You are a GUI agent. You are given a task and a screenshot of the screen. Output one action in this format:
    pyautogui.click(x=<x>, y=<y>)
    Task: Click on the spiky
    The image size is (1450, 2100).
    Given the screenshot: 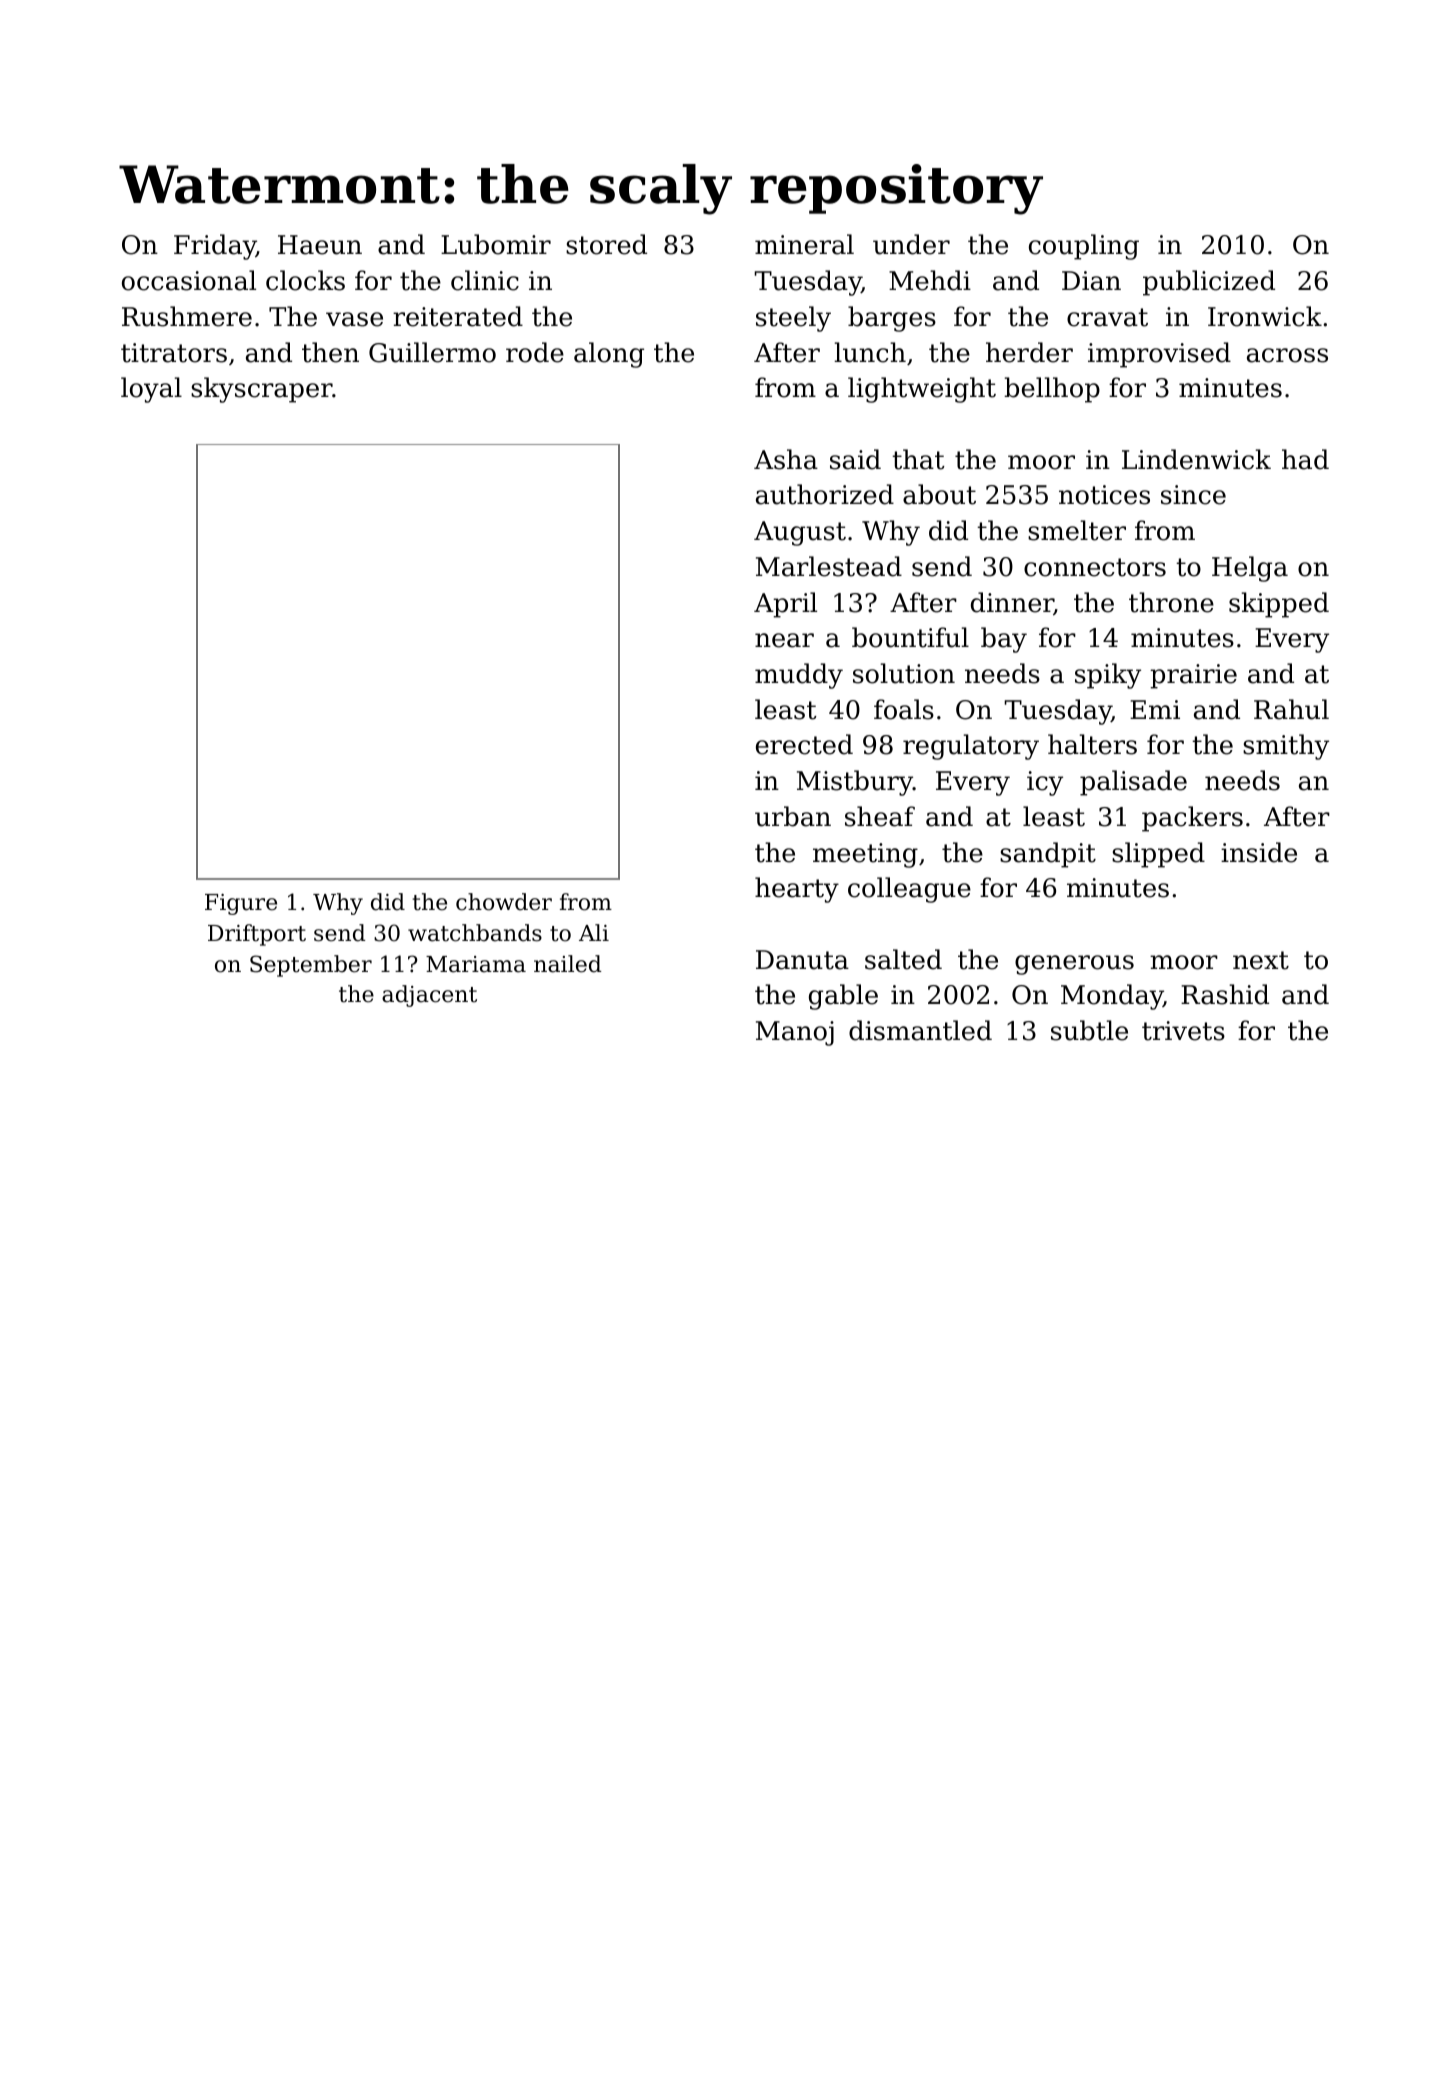 What is the action you would take?
    pyautogui.click(x=1108, y=676)
